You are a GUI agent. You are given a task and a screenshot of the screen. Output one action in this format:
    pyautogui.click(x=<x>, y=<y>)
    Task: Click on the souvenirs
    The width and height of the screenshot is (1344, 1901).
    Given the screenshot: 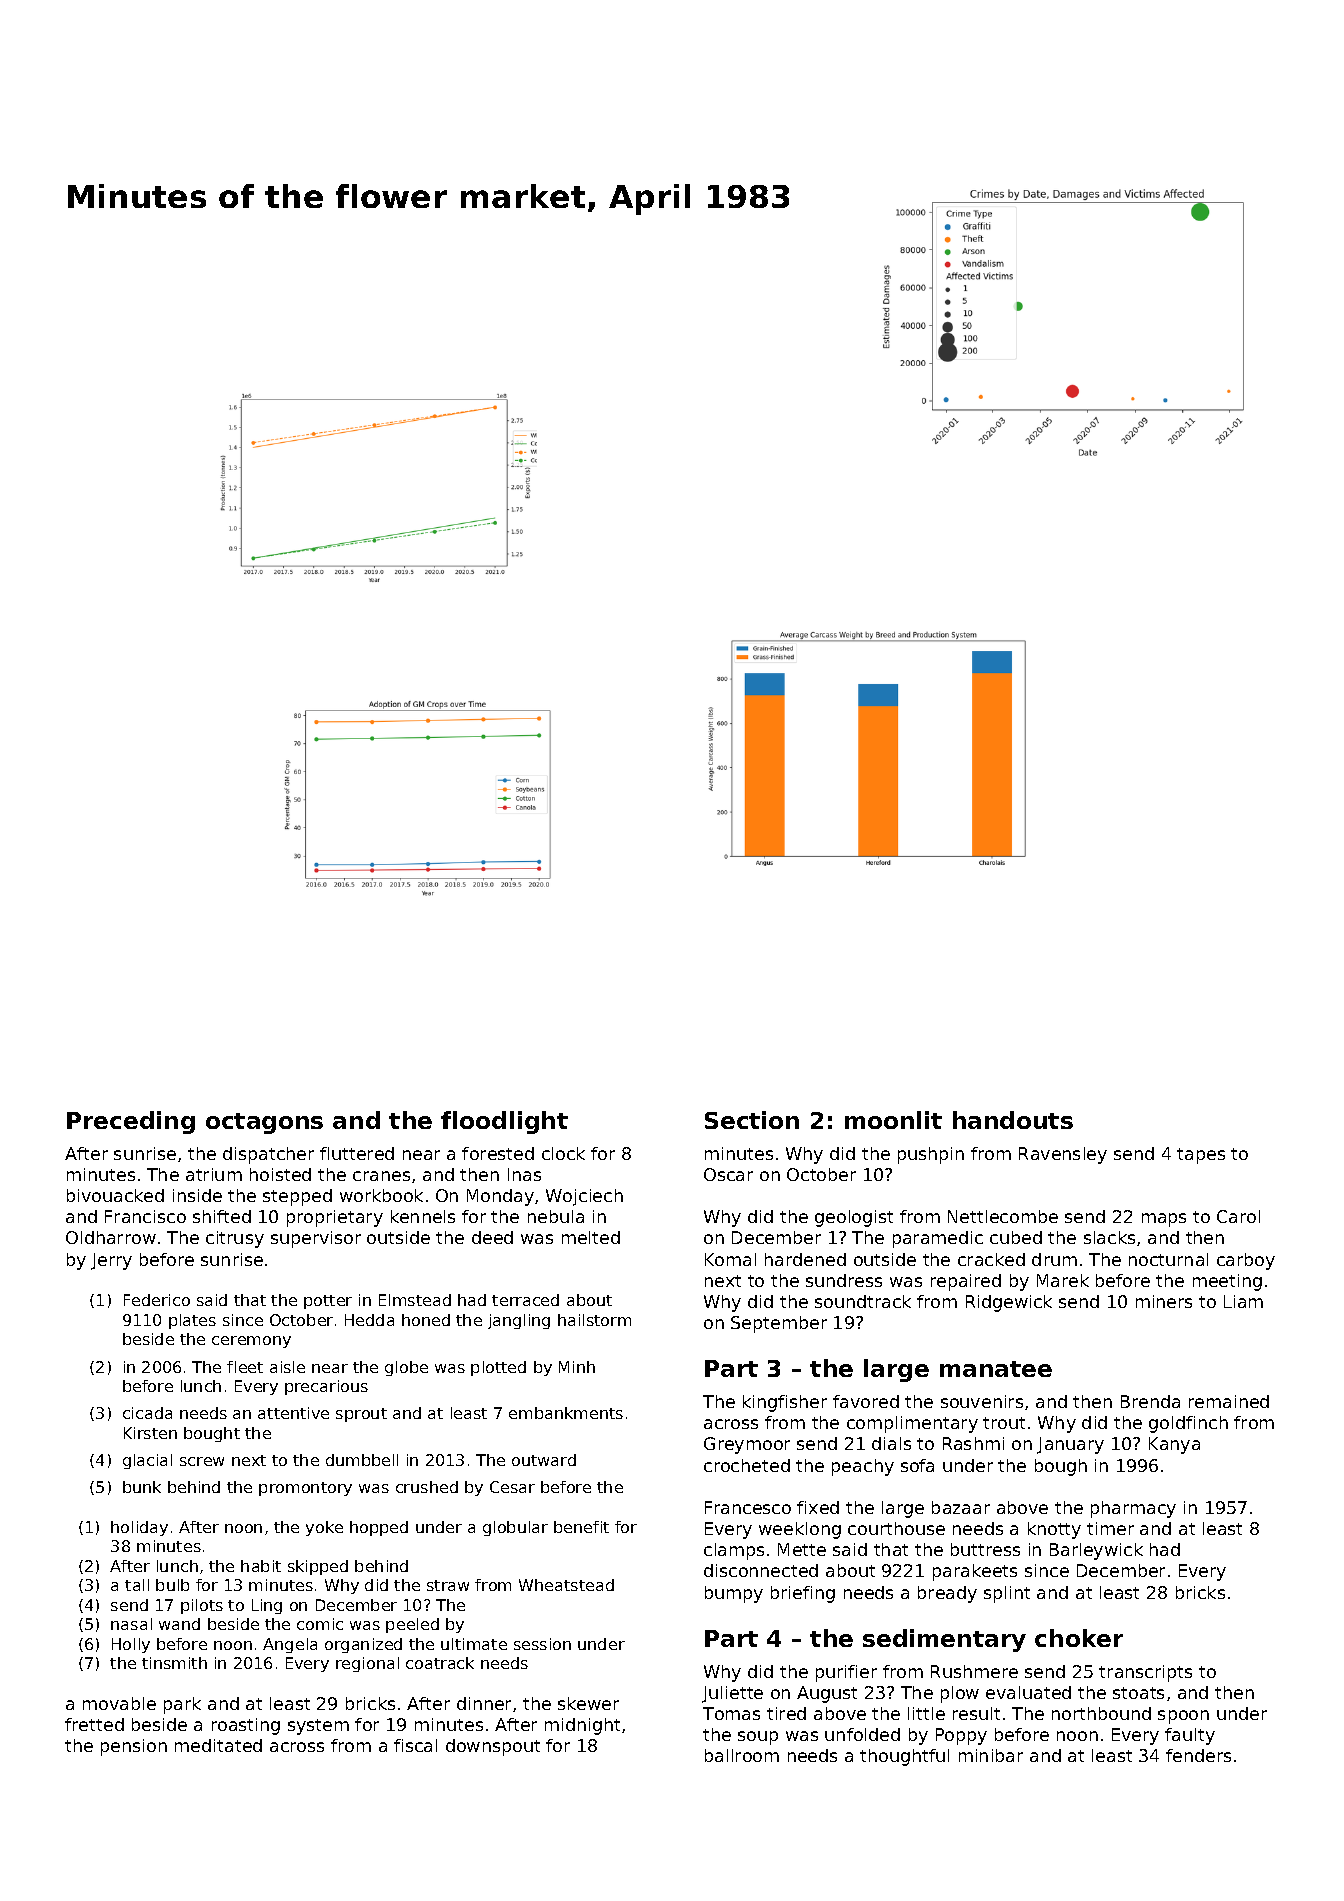 What is the action you would take?
    pyautogui.click(x=982, y=1401)
